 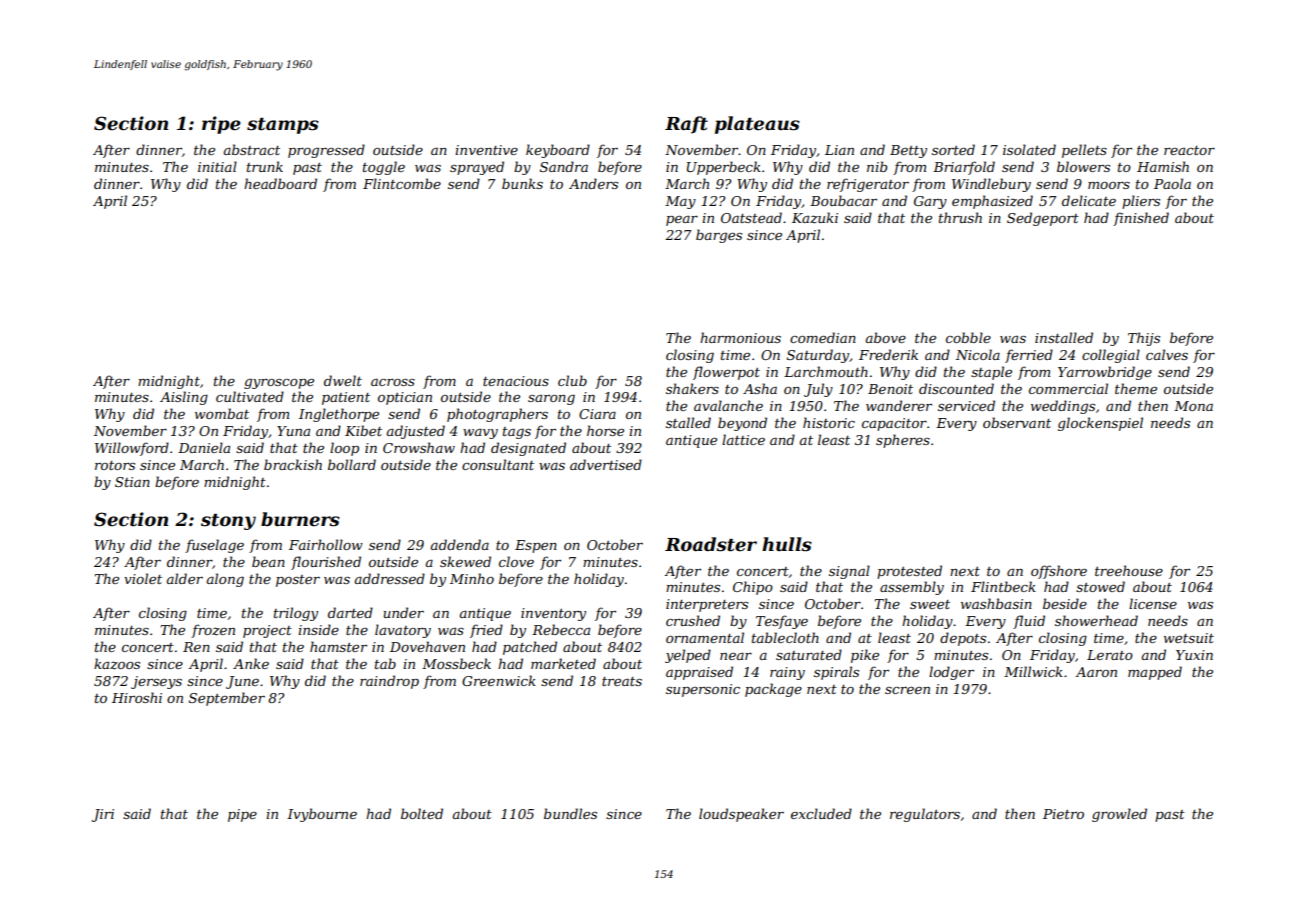 What do you see at coordinates (925, 815) in the screenshot?
I see `regulators` at bounding box center [925, 815].
